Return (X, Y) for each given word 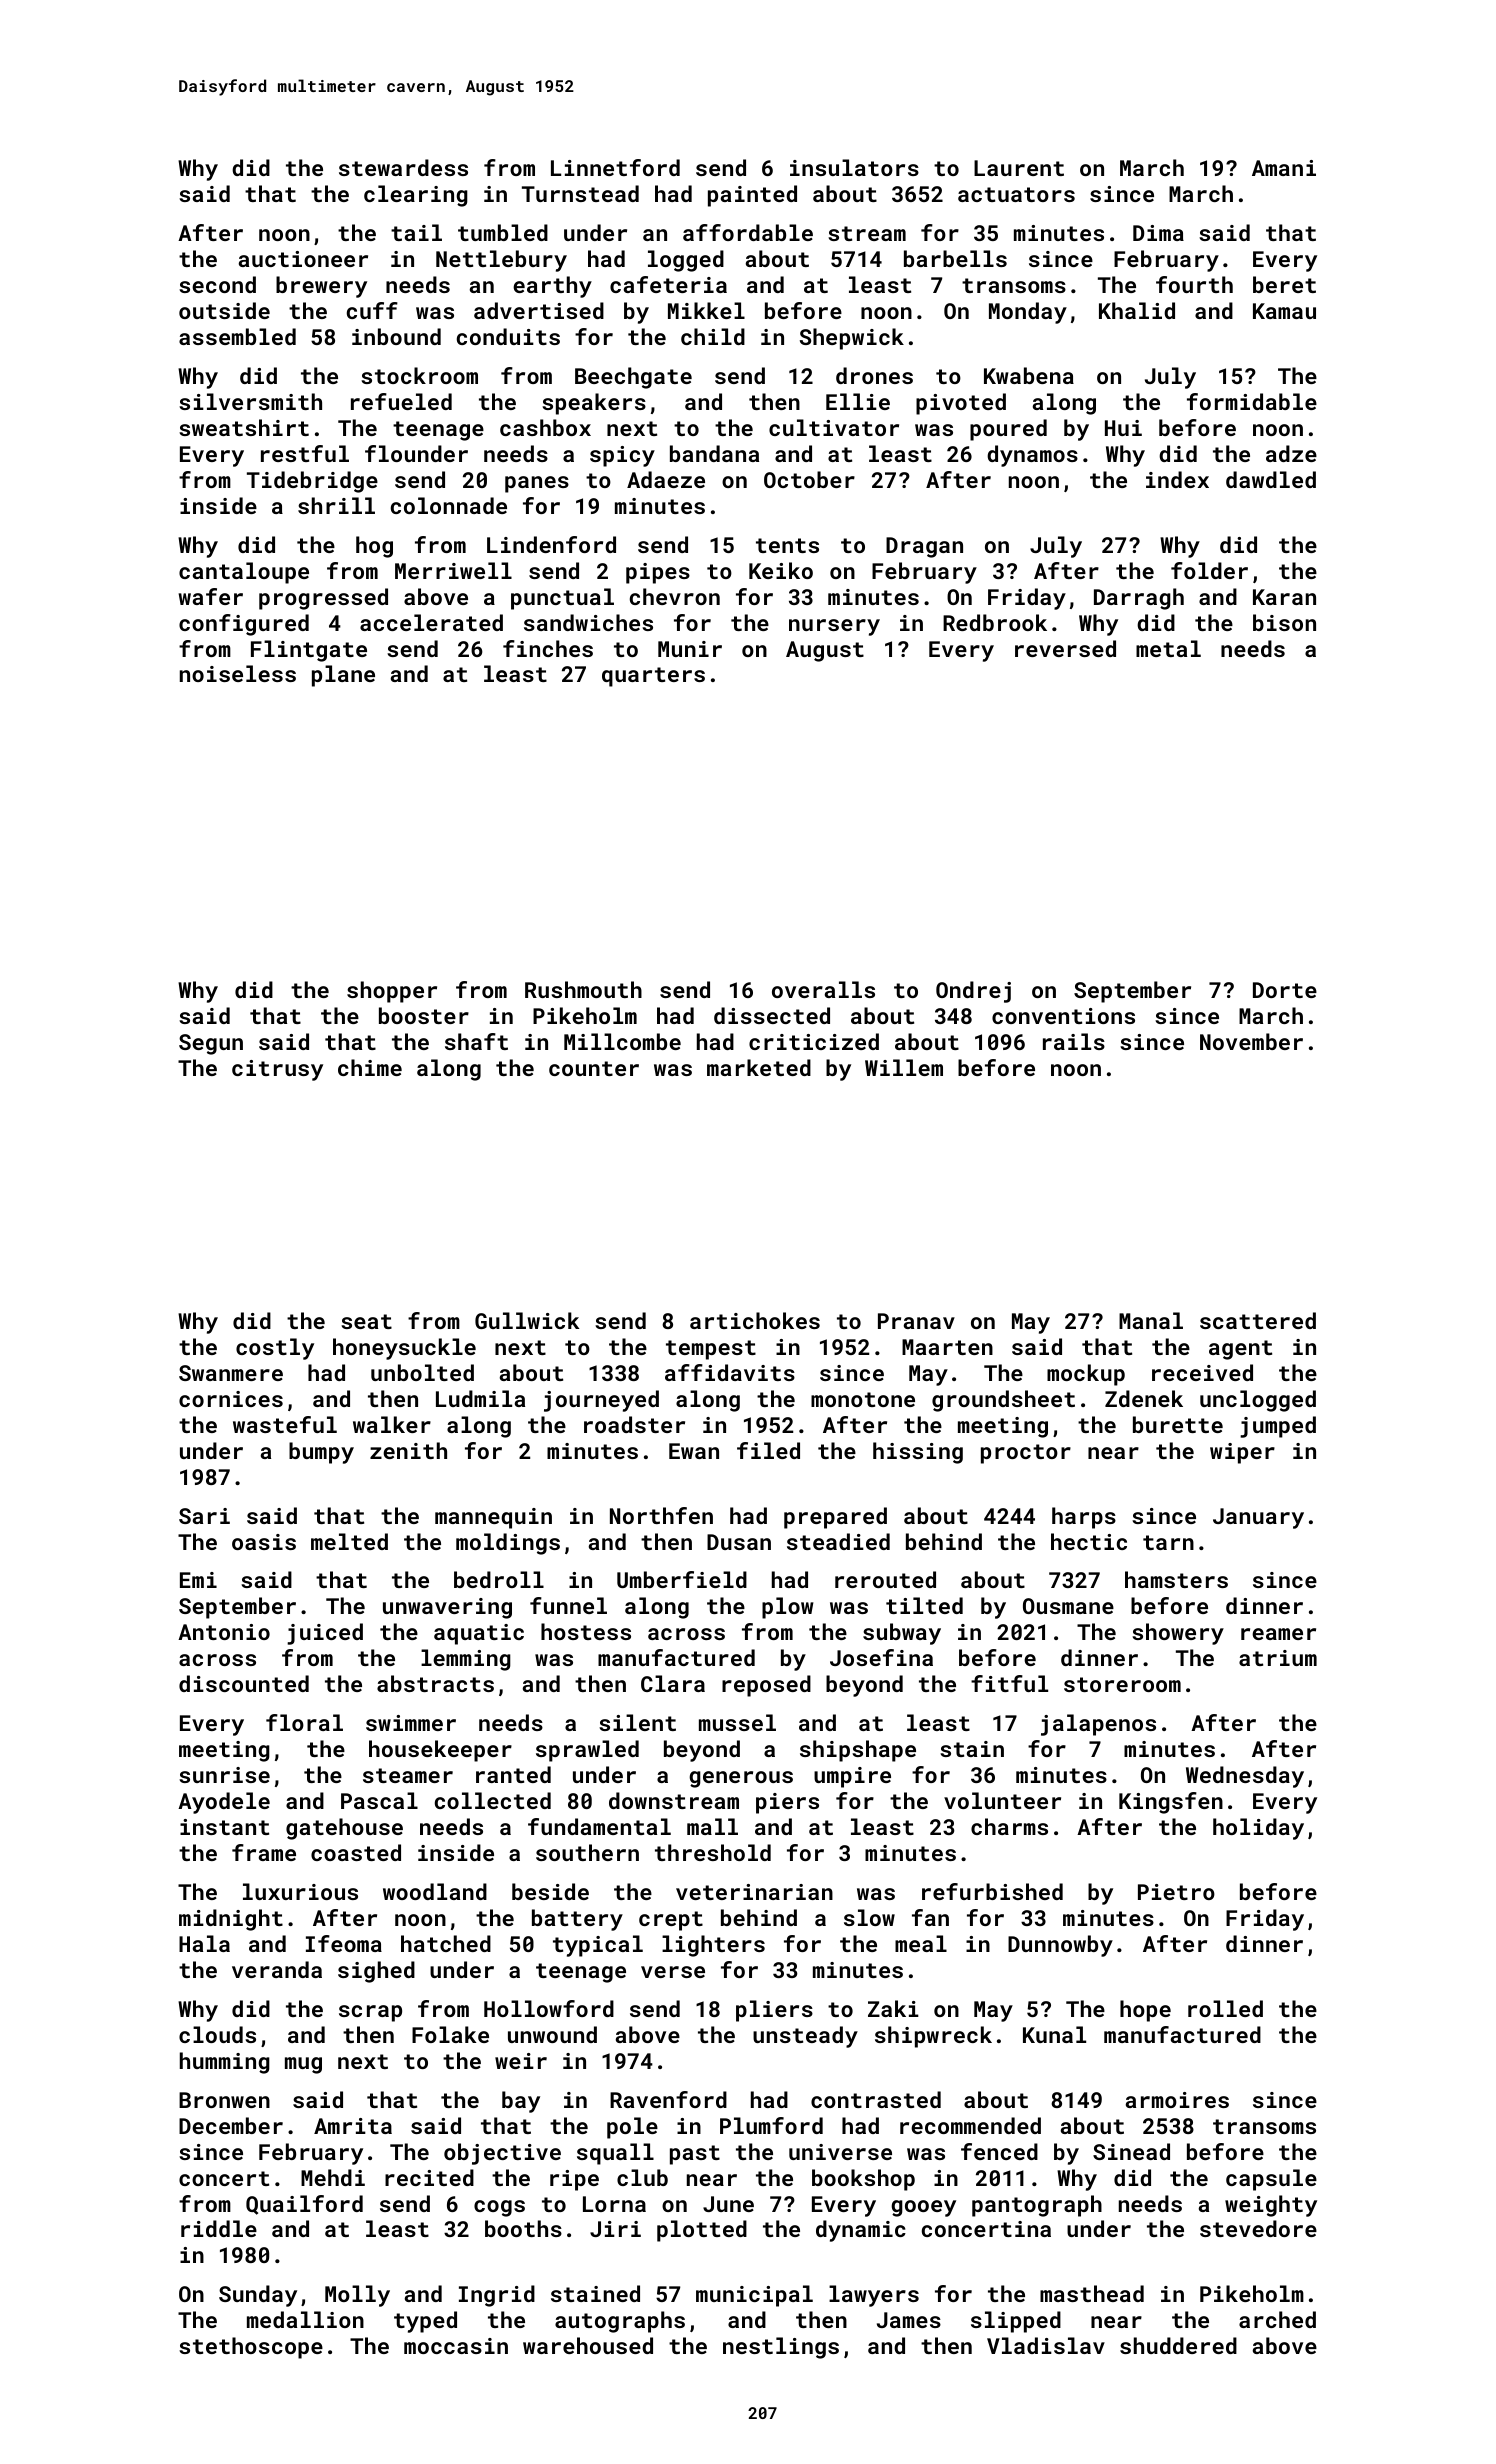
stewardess (403, 167)
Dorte (1285, 990)
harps (1084, 1518)
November (1251, 1041)
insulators (854, 167)
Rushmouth (583, 989)
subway (902, 1634)
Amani (1284, 168)
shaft (476, 1041)
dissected (772, 1015)
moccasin (456, 2346)
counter (594, 1068)
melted (349, 1541)
